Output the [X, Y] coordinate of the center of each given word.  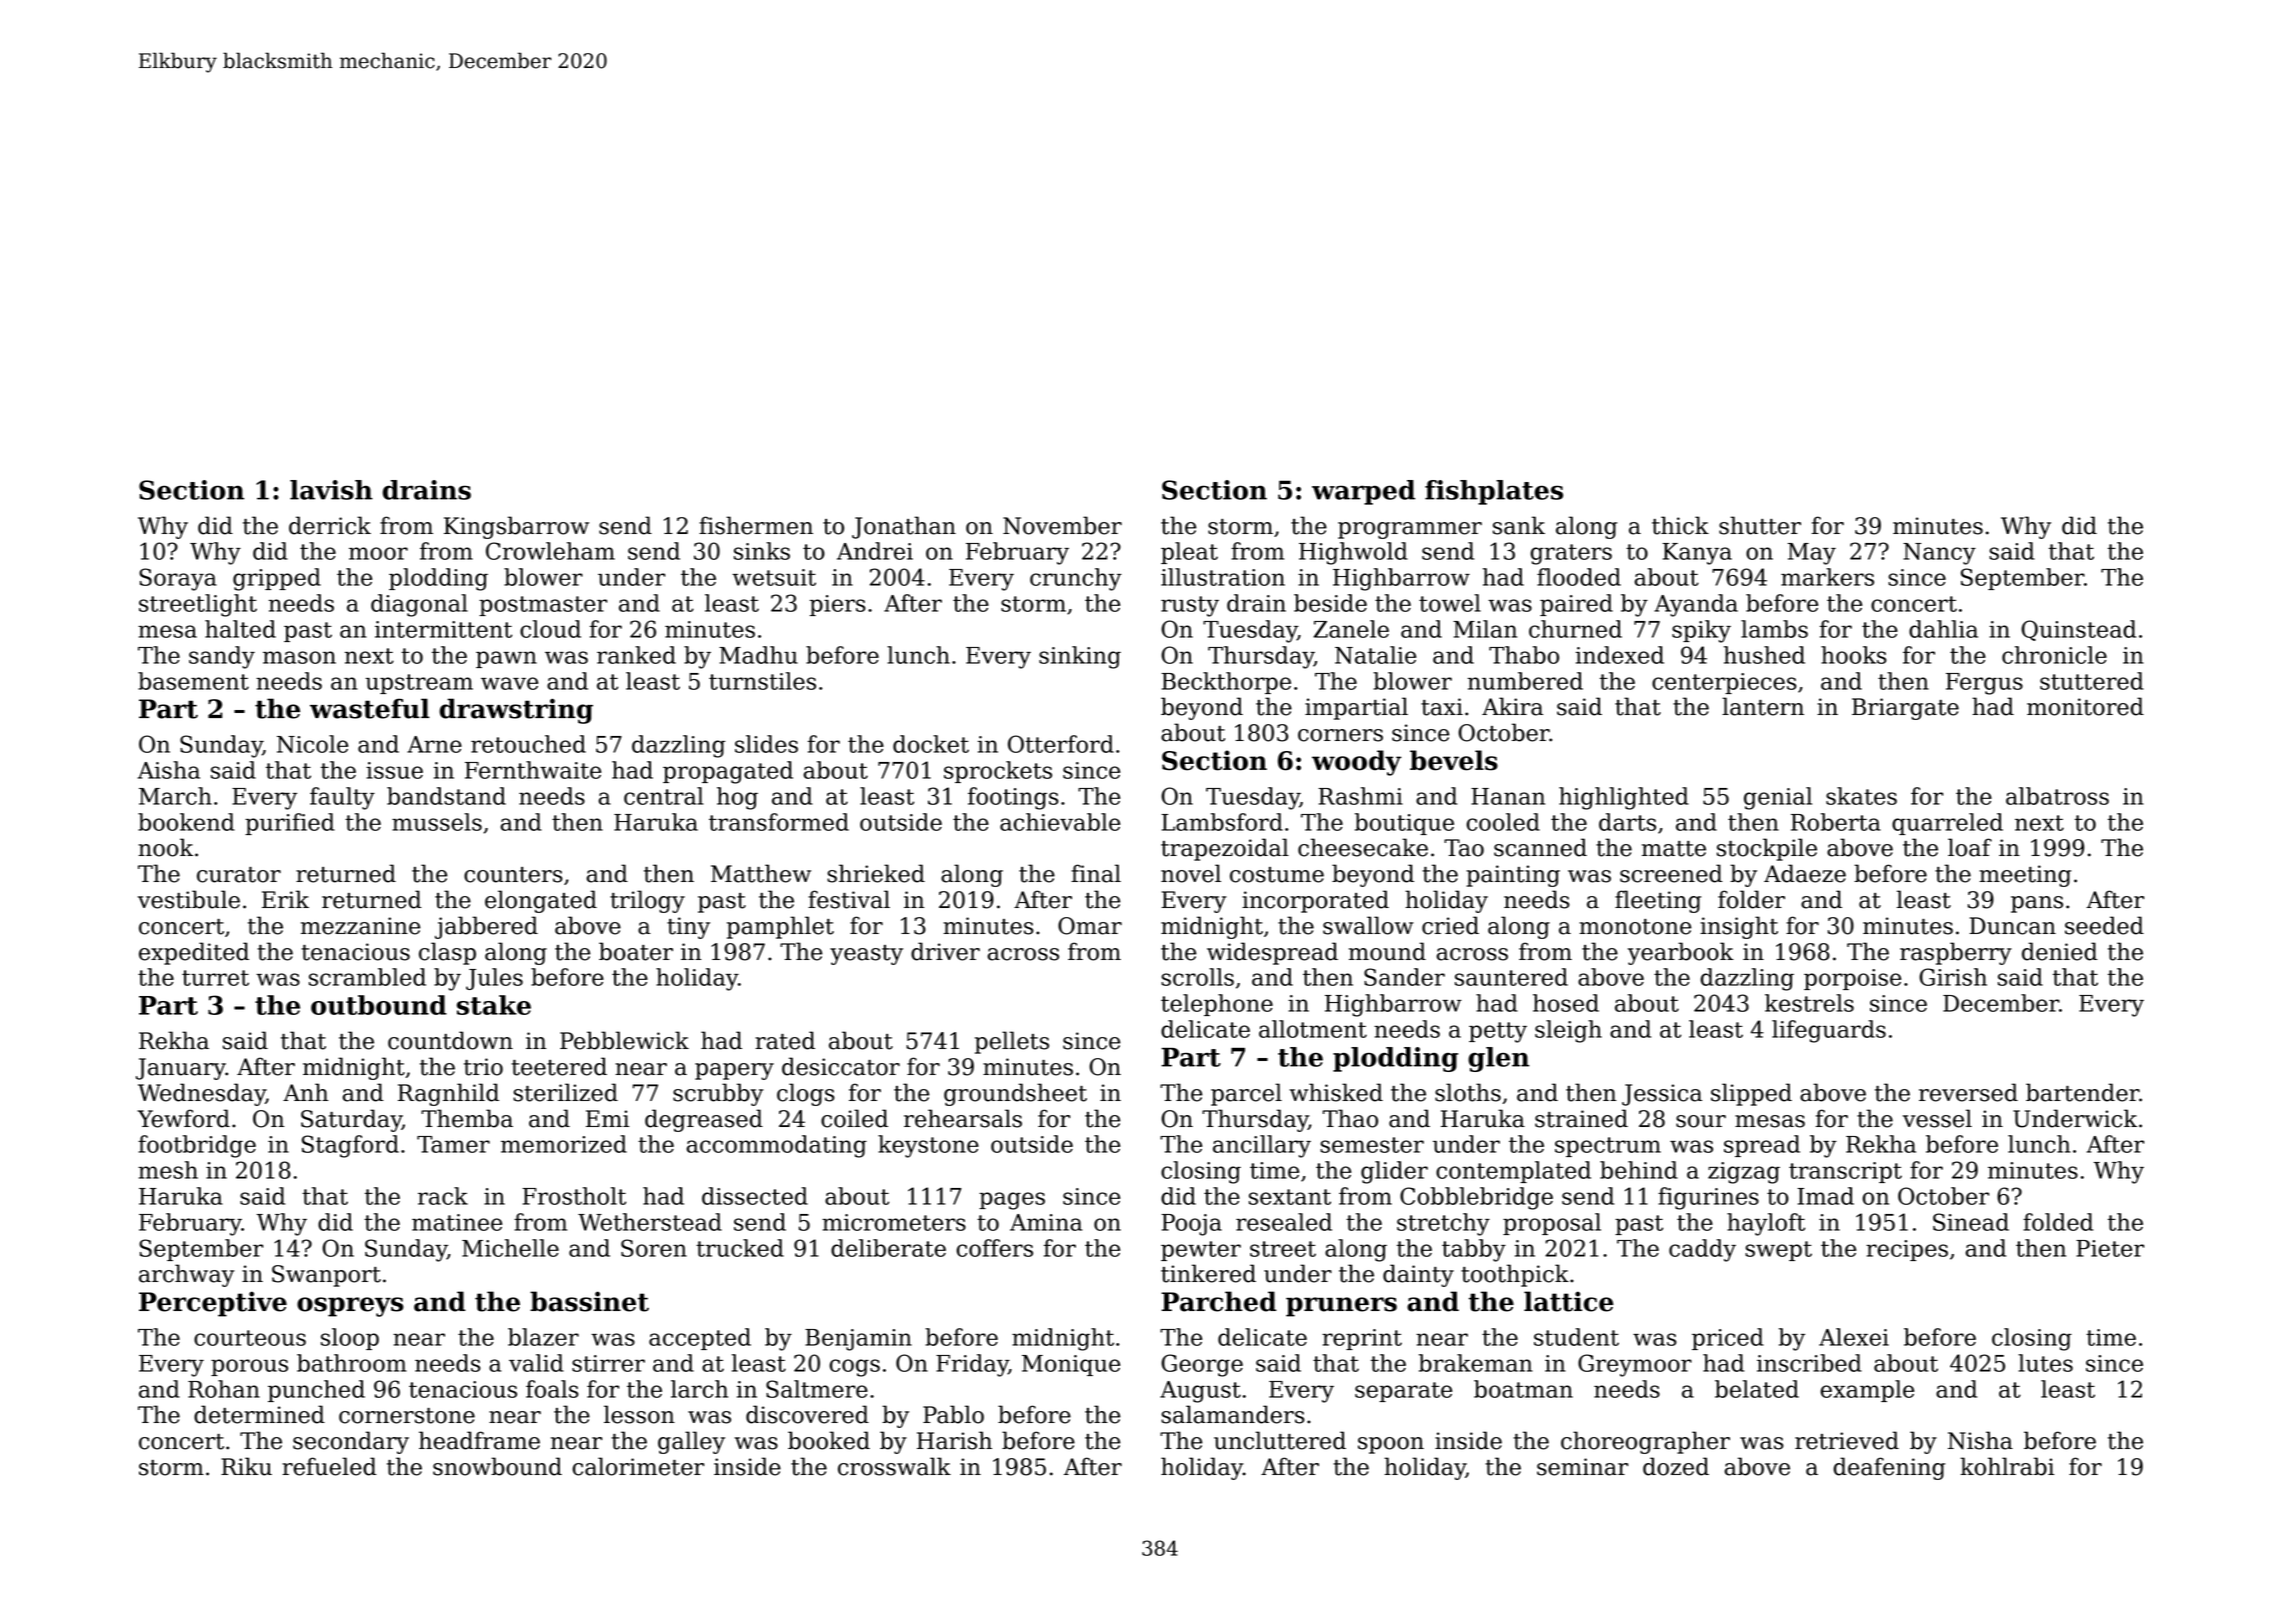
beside [1330, 603]
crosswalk [894, 1466]
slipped [1751, 1094]
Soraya [178, 579]
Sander [1404, 977]
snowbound [497, 1466]
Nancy [1939, 554]
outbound [379, 1005]
